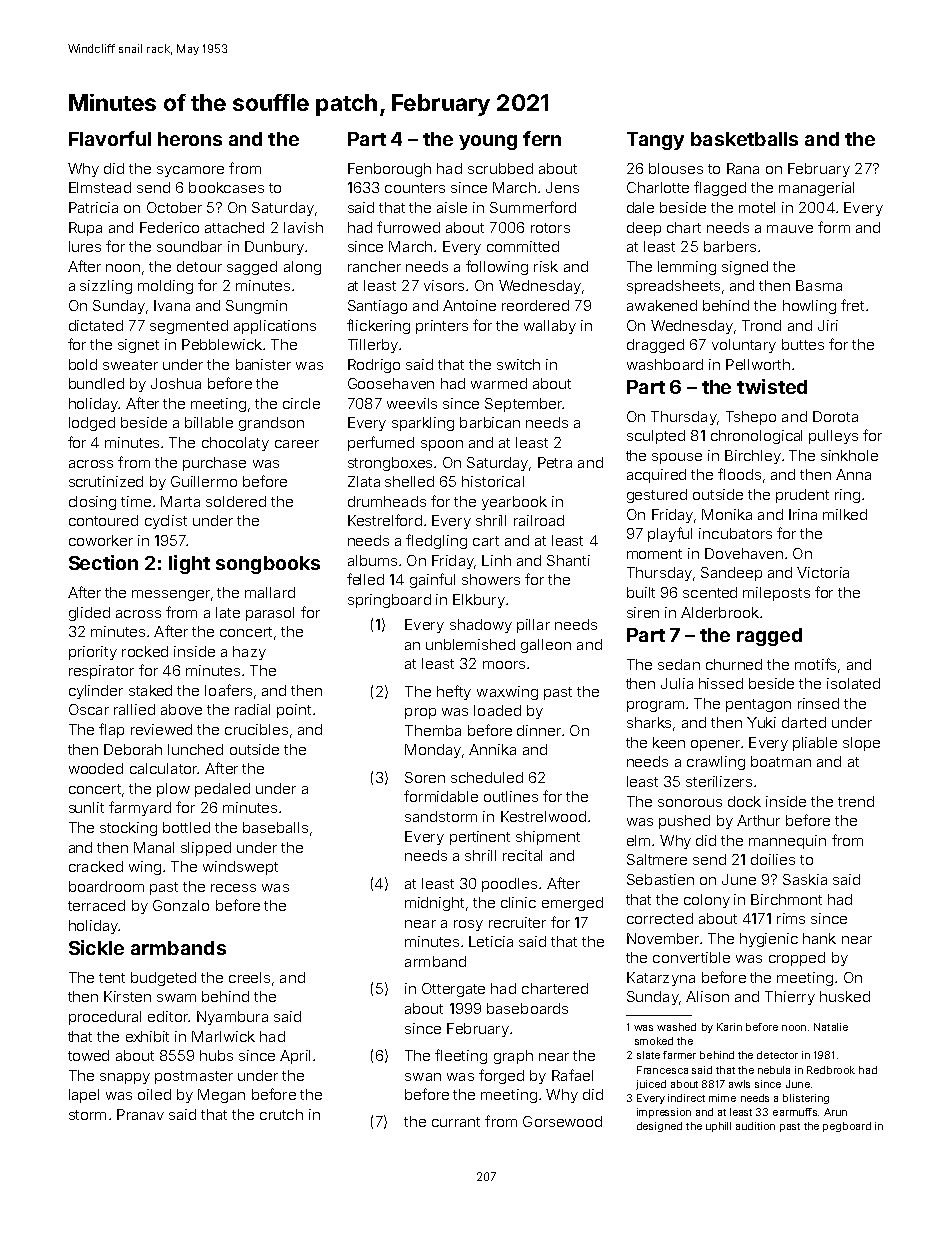 The image size is (952, 1233). Describe the element at coordinates (85, 246) in the screenshot. I see `lures` at that location.
